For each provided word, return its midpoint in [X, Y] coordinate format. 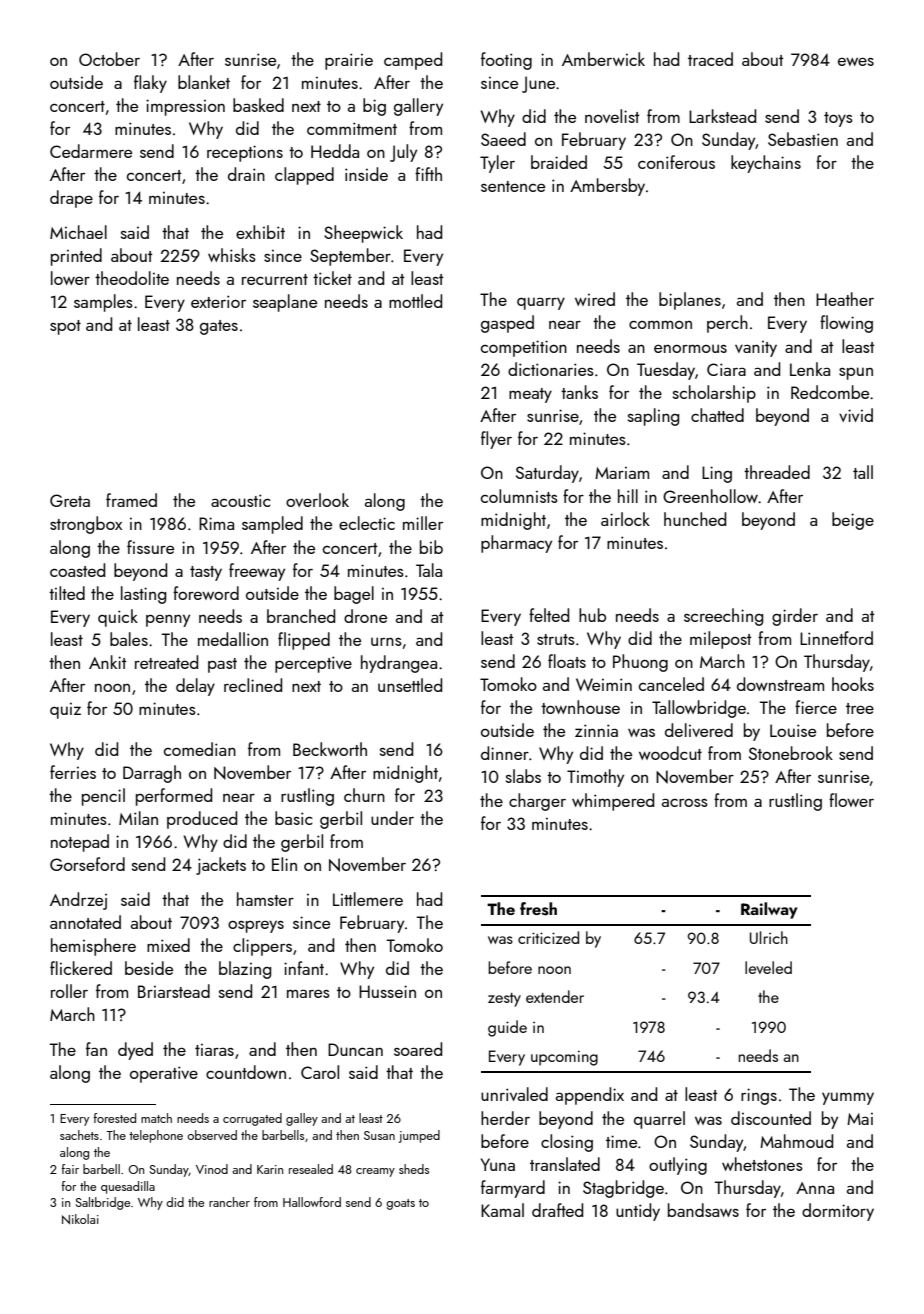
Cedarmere [91, 151]
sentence [513, 186]
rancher [229, 1202]
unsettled [410, 685]
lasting [143, 595]
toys [838, 119]
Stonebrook [791, 753]
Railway [769, 910]
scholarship [714, 394]
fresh [538, 909]
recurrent [275, 279]
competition [524, 348]
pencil [103, 797]
